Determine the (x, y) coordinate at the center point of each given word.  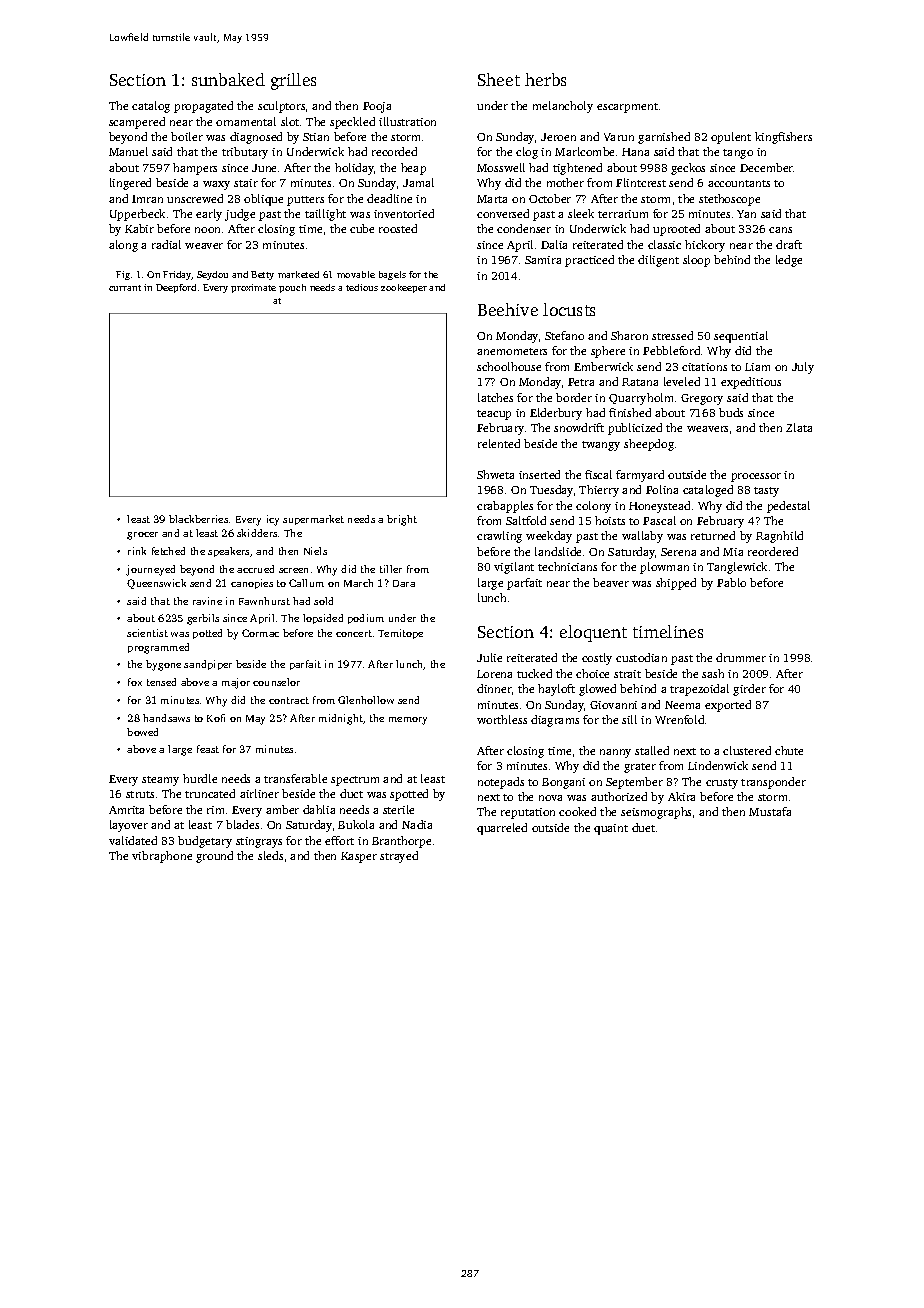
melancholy (563, 107)
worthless (502, 719)
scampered (137, 123)
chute (789, 750)
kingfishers (783, 138)
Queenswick (156, 584)
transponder (773, 783)
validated (133, 840)
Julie (489, 657)
